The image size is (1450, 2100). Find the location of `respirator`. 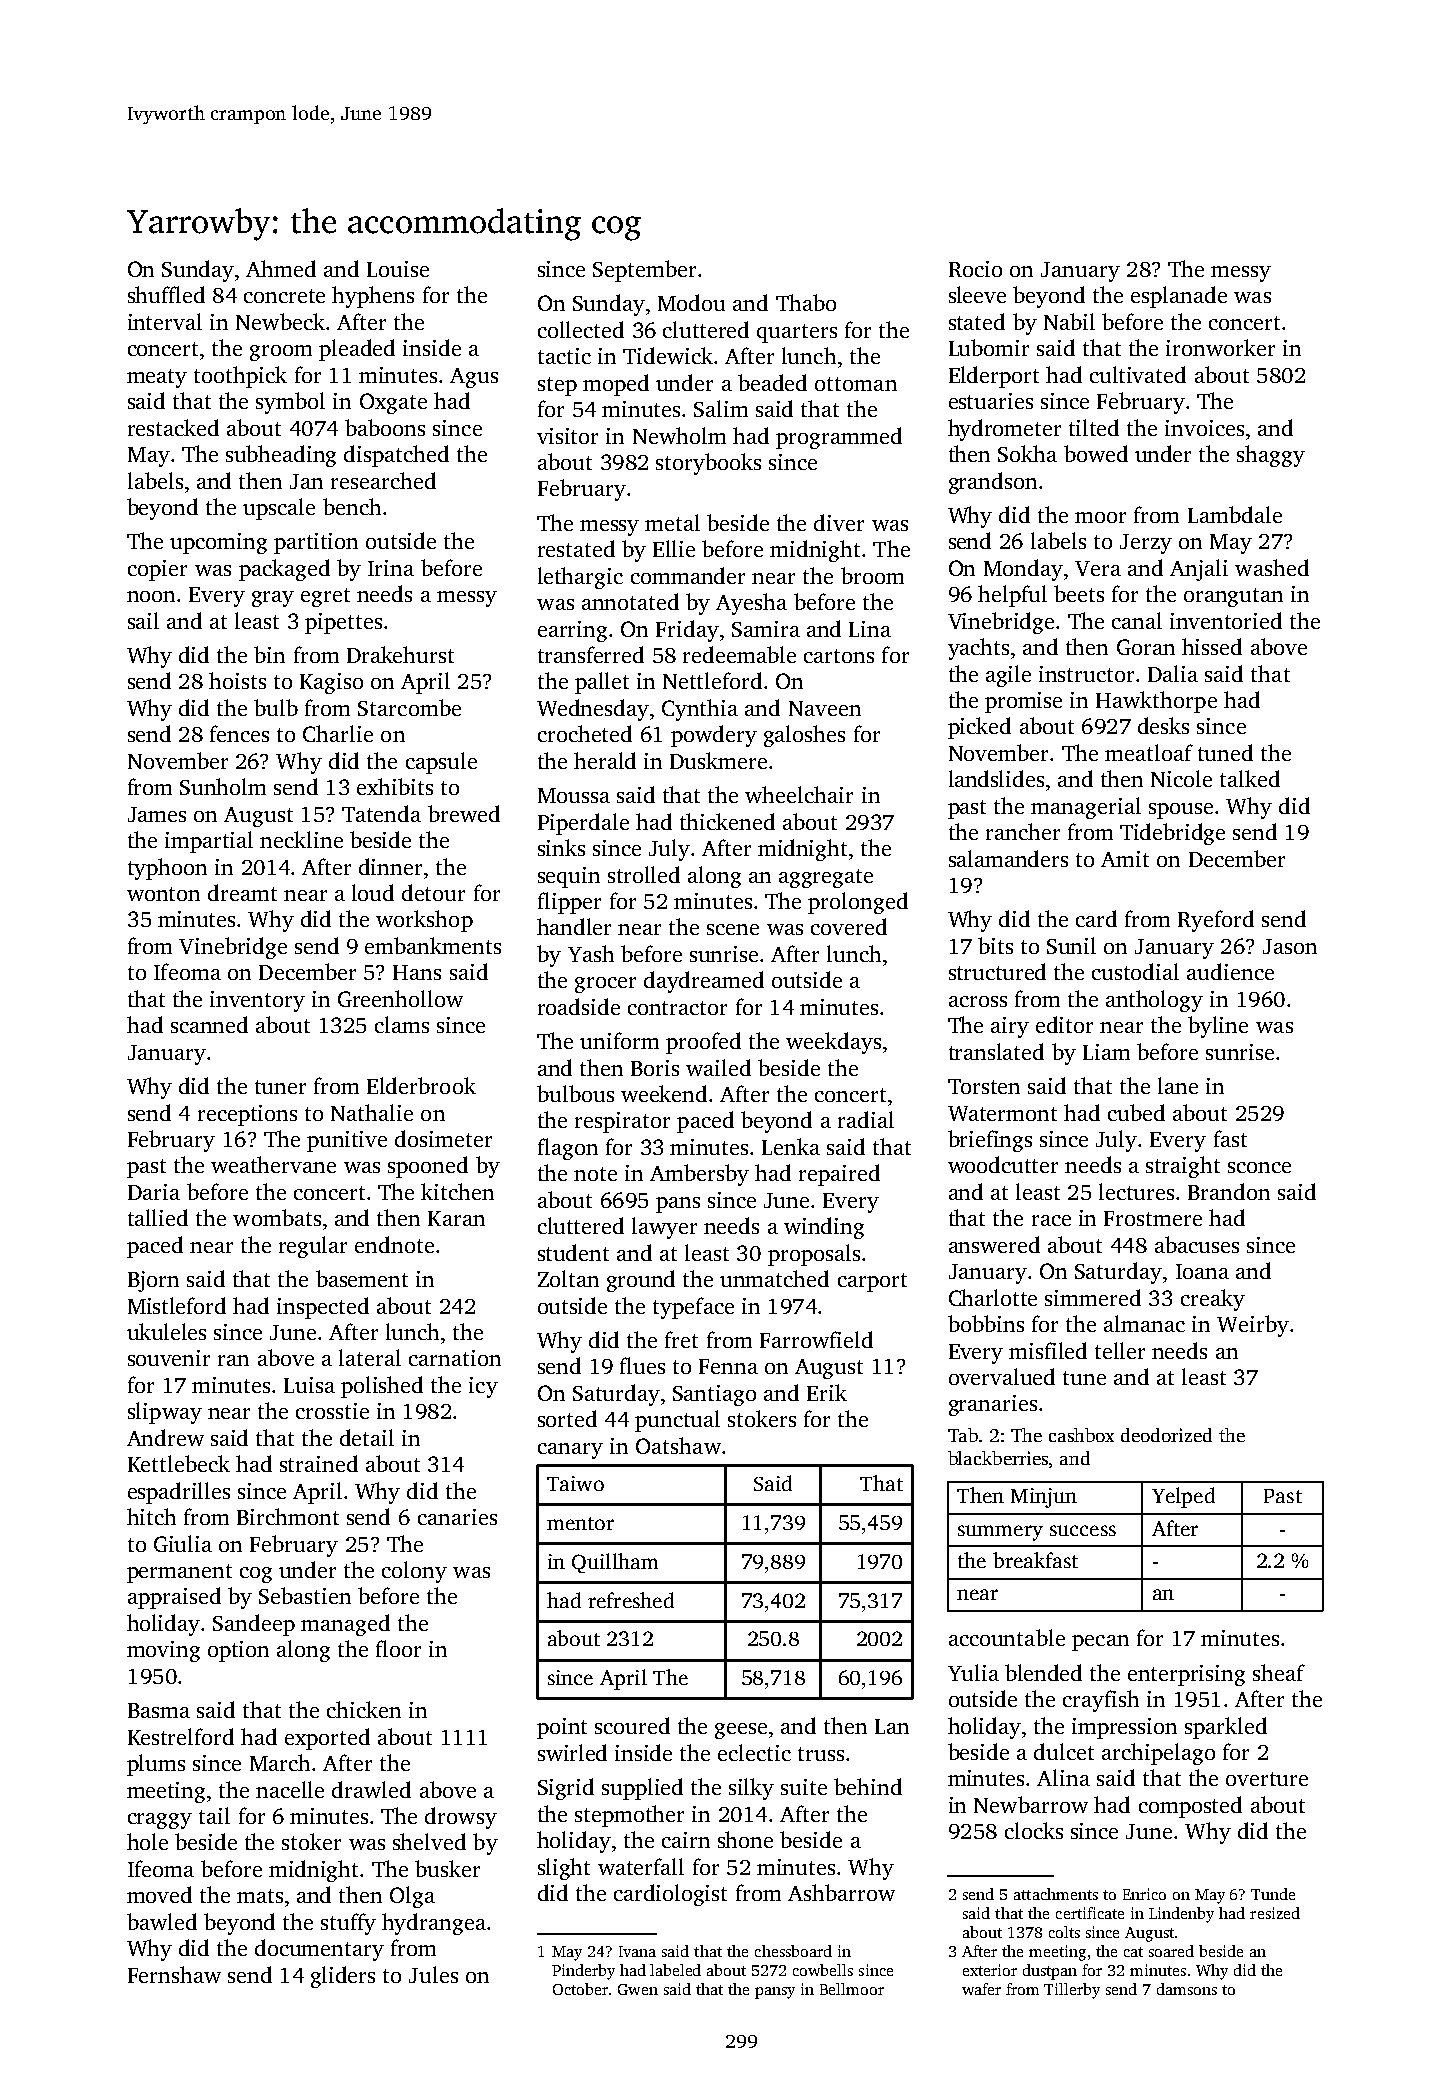

respirator is located at coordinates (622, 1122).
